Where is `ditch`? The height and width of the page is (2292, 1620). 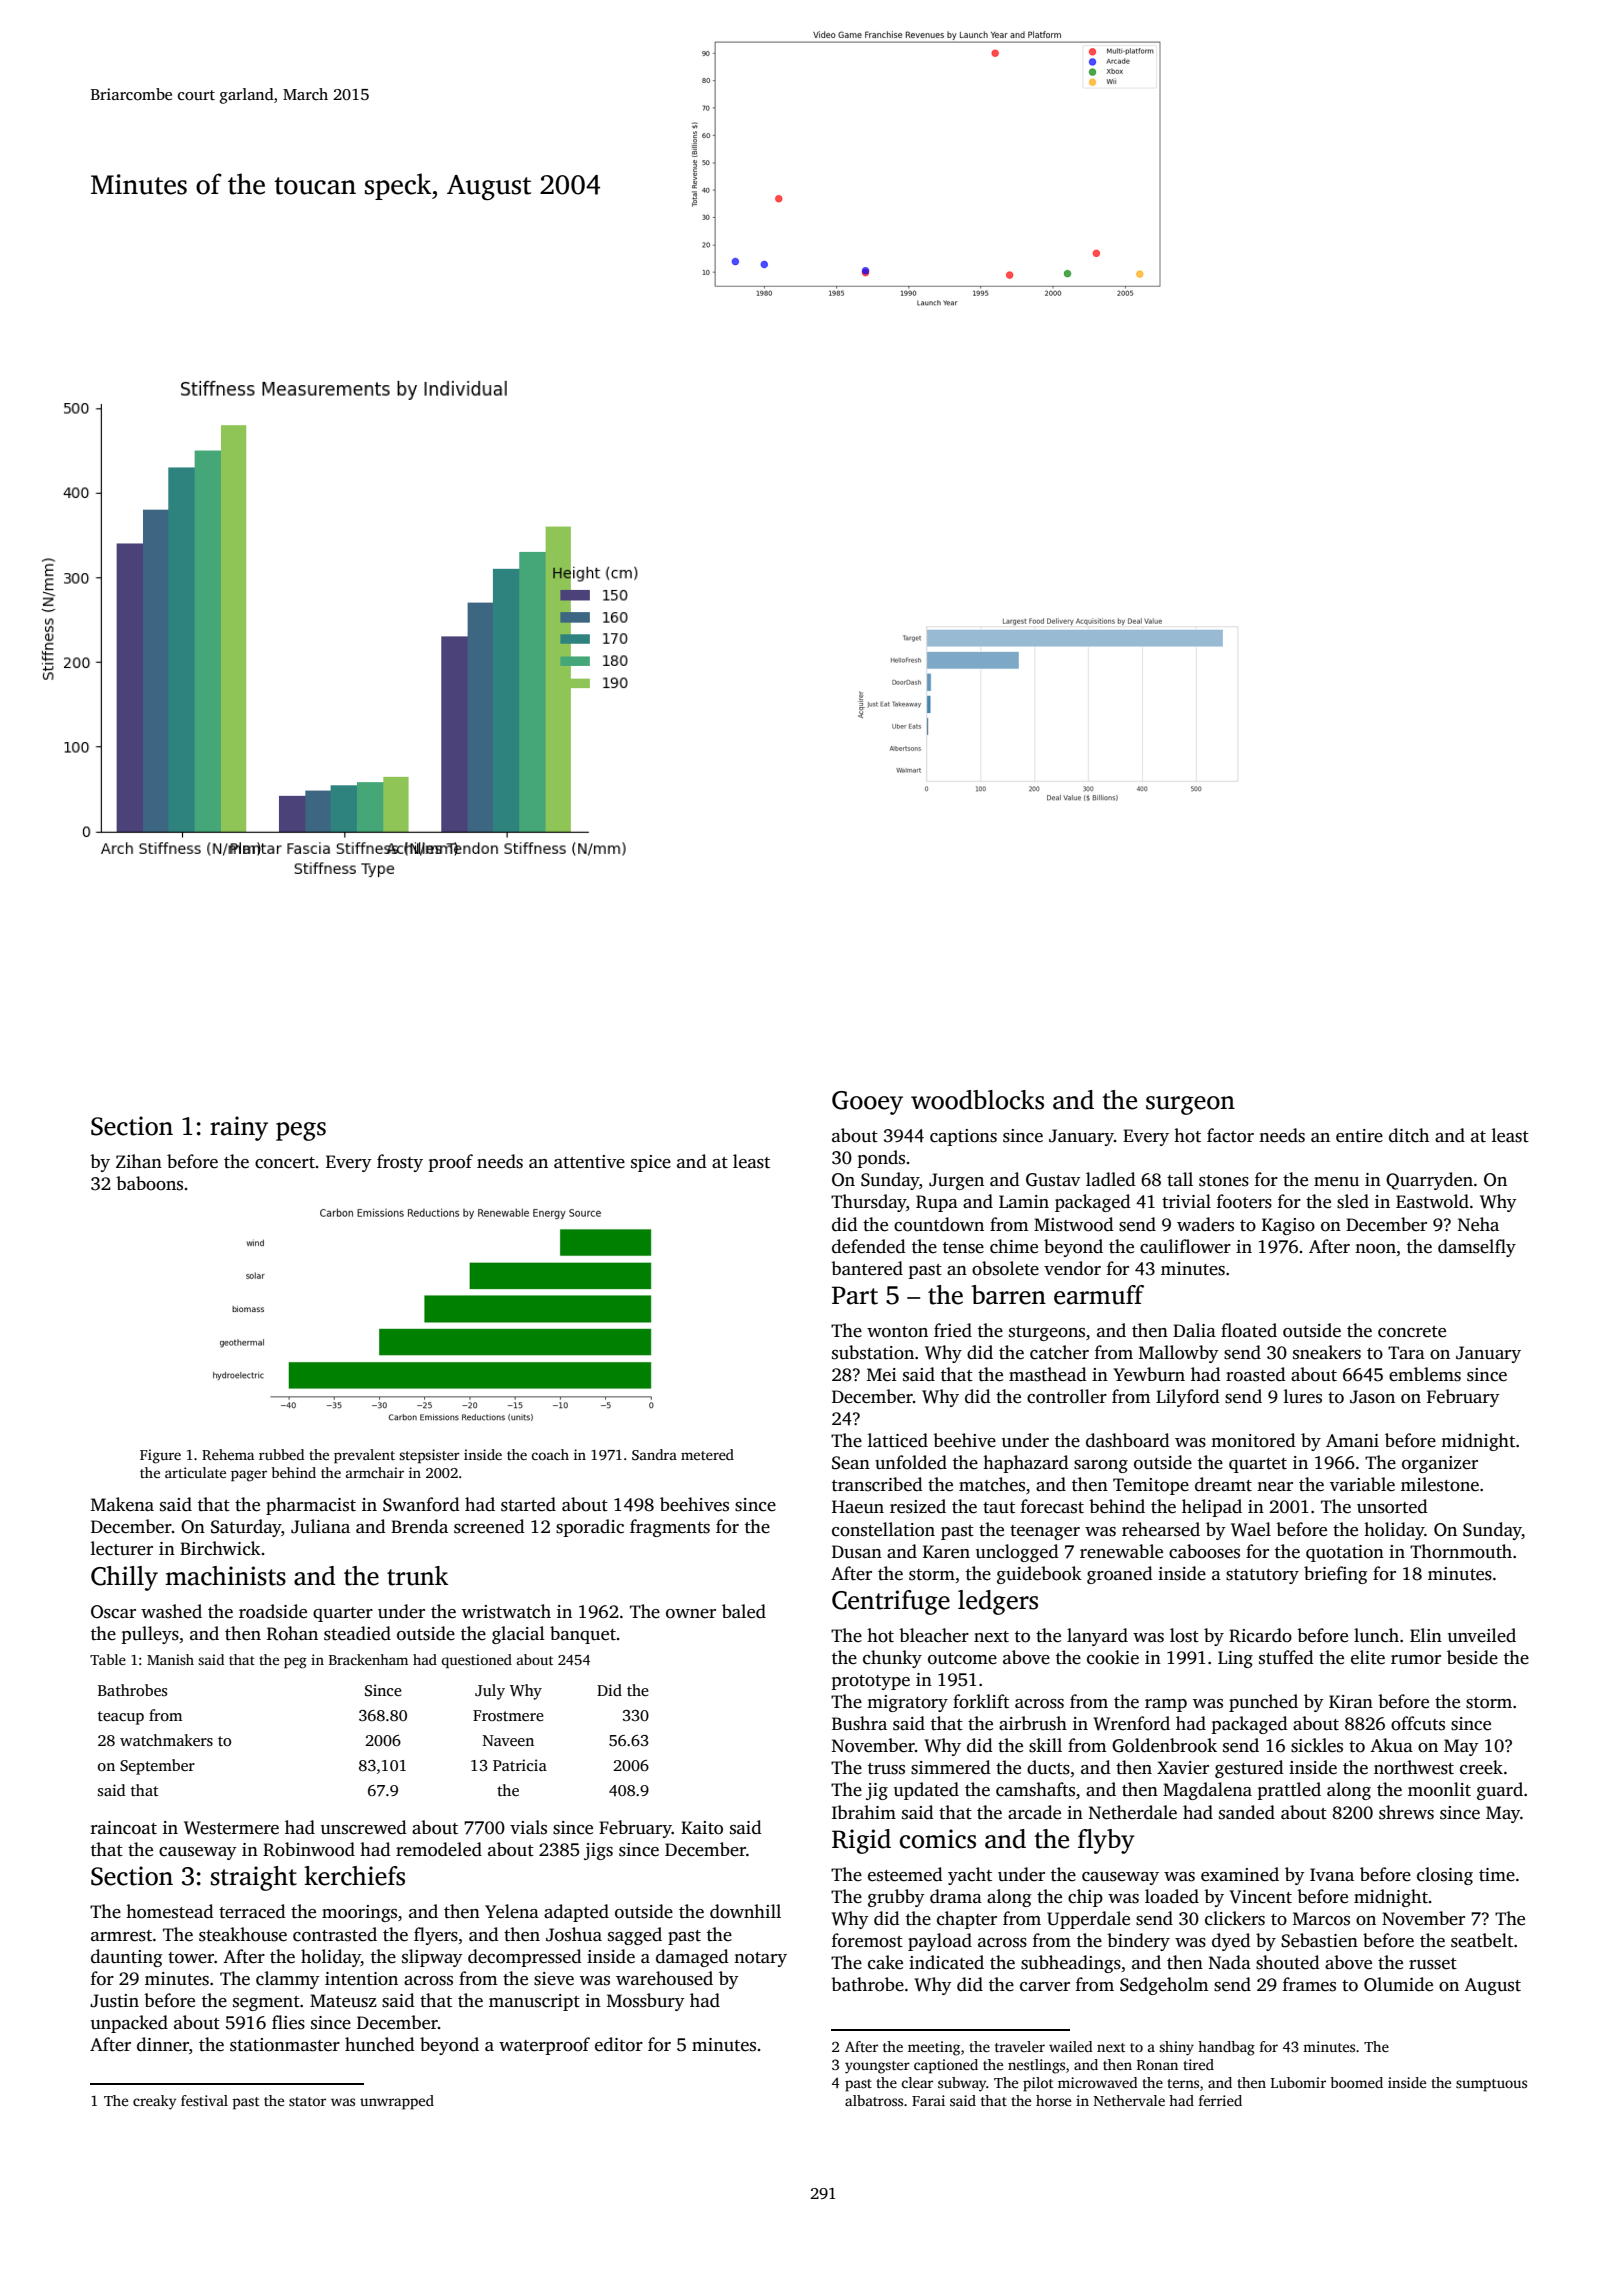
ditch is located at coordinates (1409, 1135).
